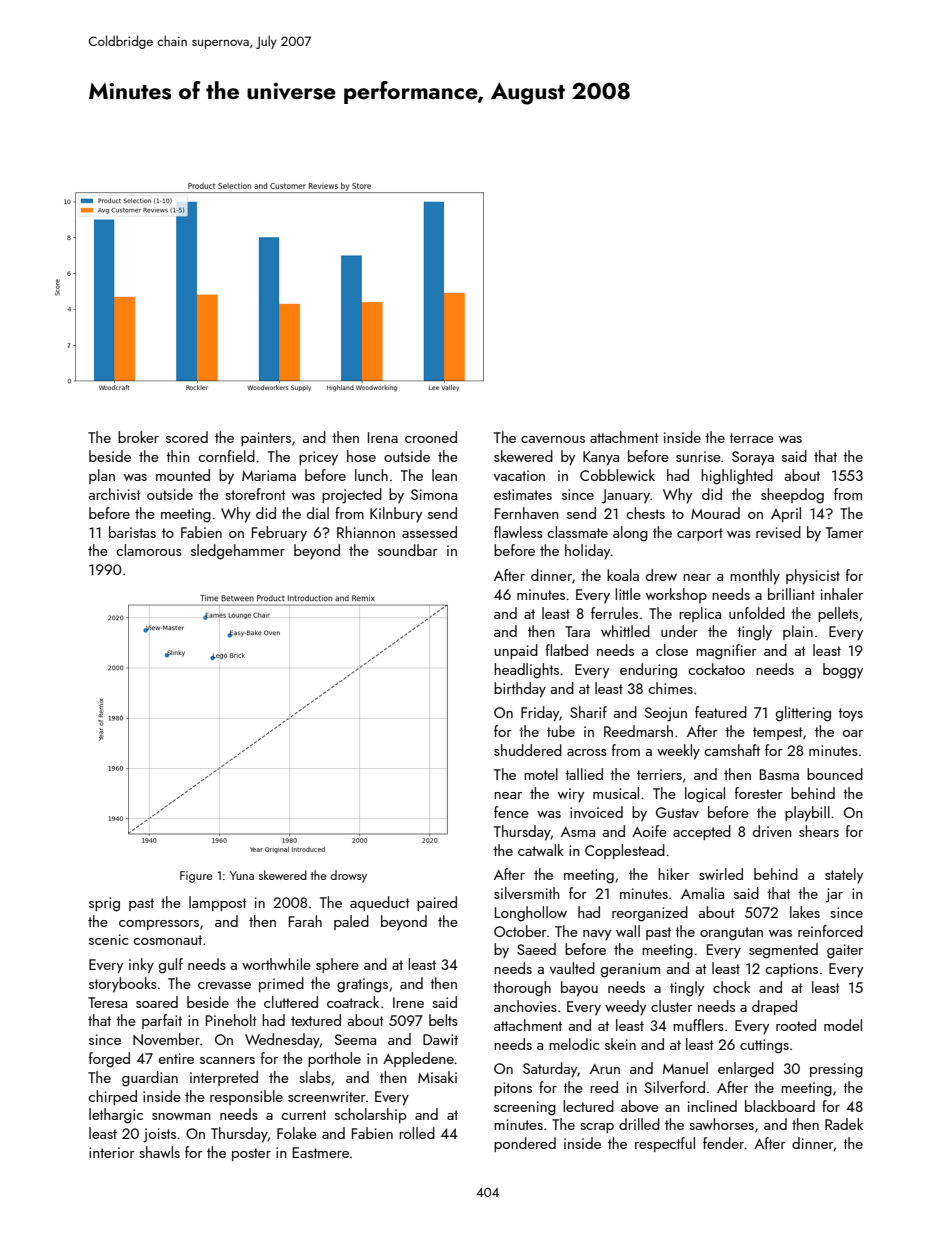  I want to click on sheepdog, so click(792, 496).
